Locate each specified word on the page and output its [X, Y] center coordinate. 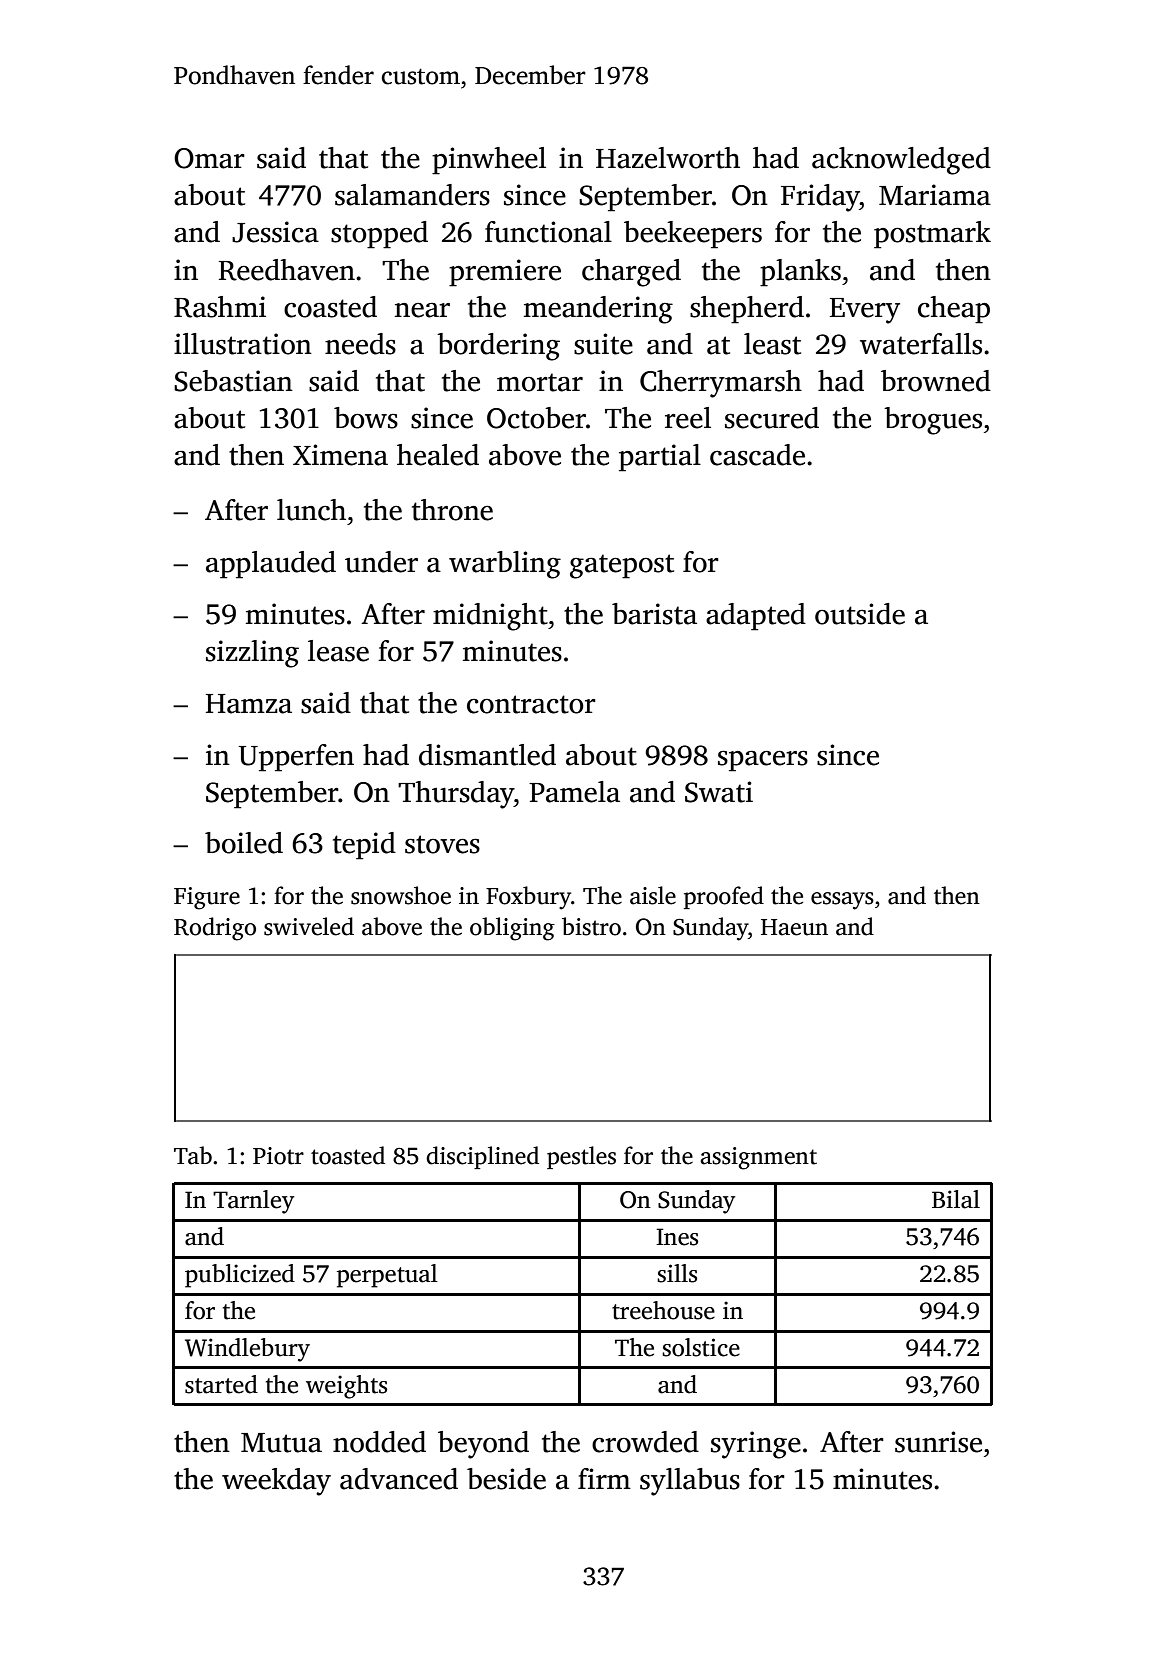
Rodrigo [215, 929]
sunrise [938, 1442]
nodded [379, 1442]
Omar [209, 158]
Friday [820, 198]
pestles [581, 1157]
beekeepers [693, 235]
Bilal [956, 1199]
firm [604, 1478]
